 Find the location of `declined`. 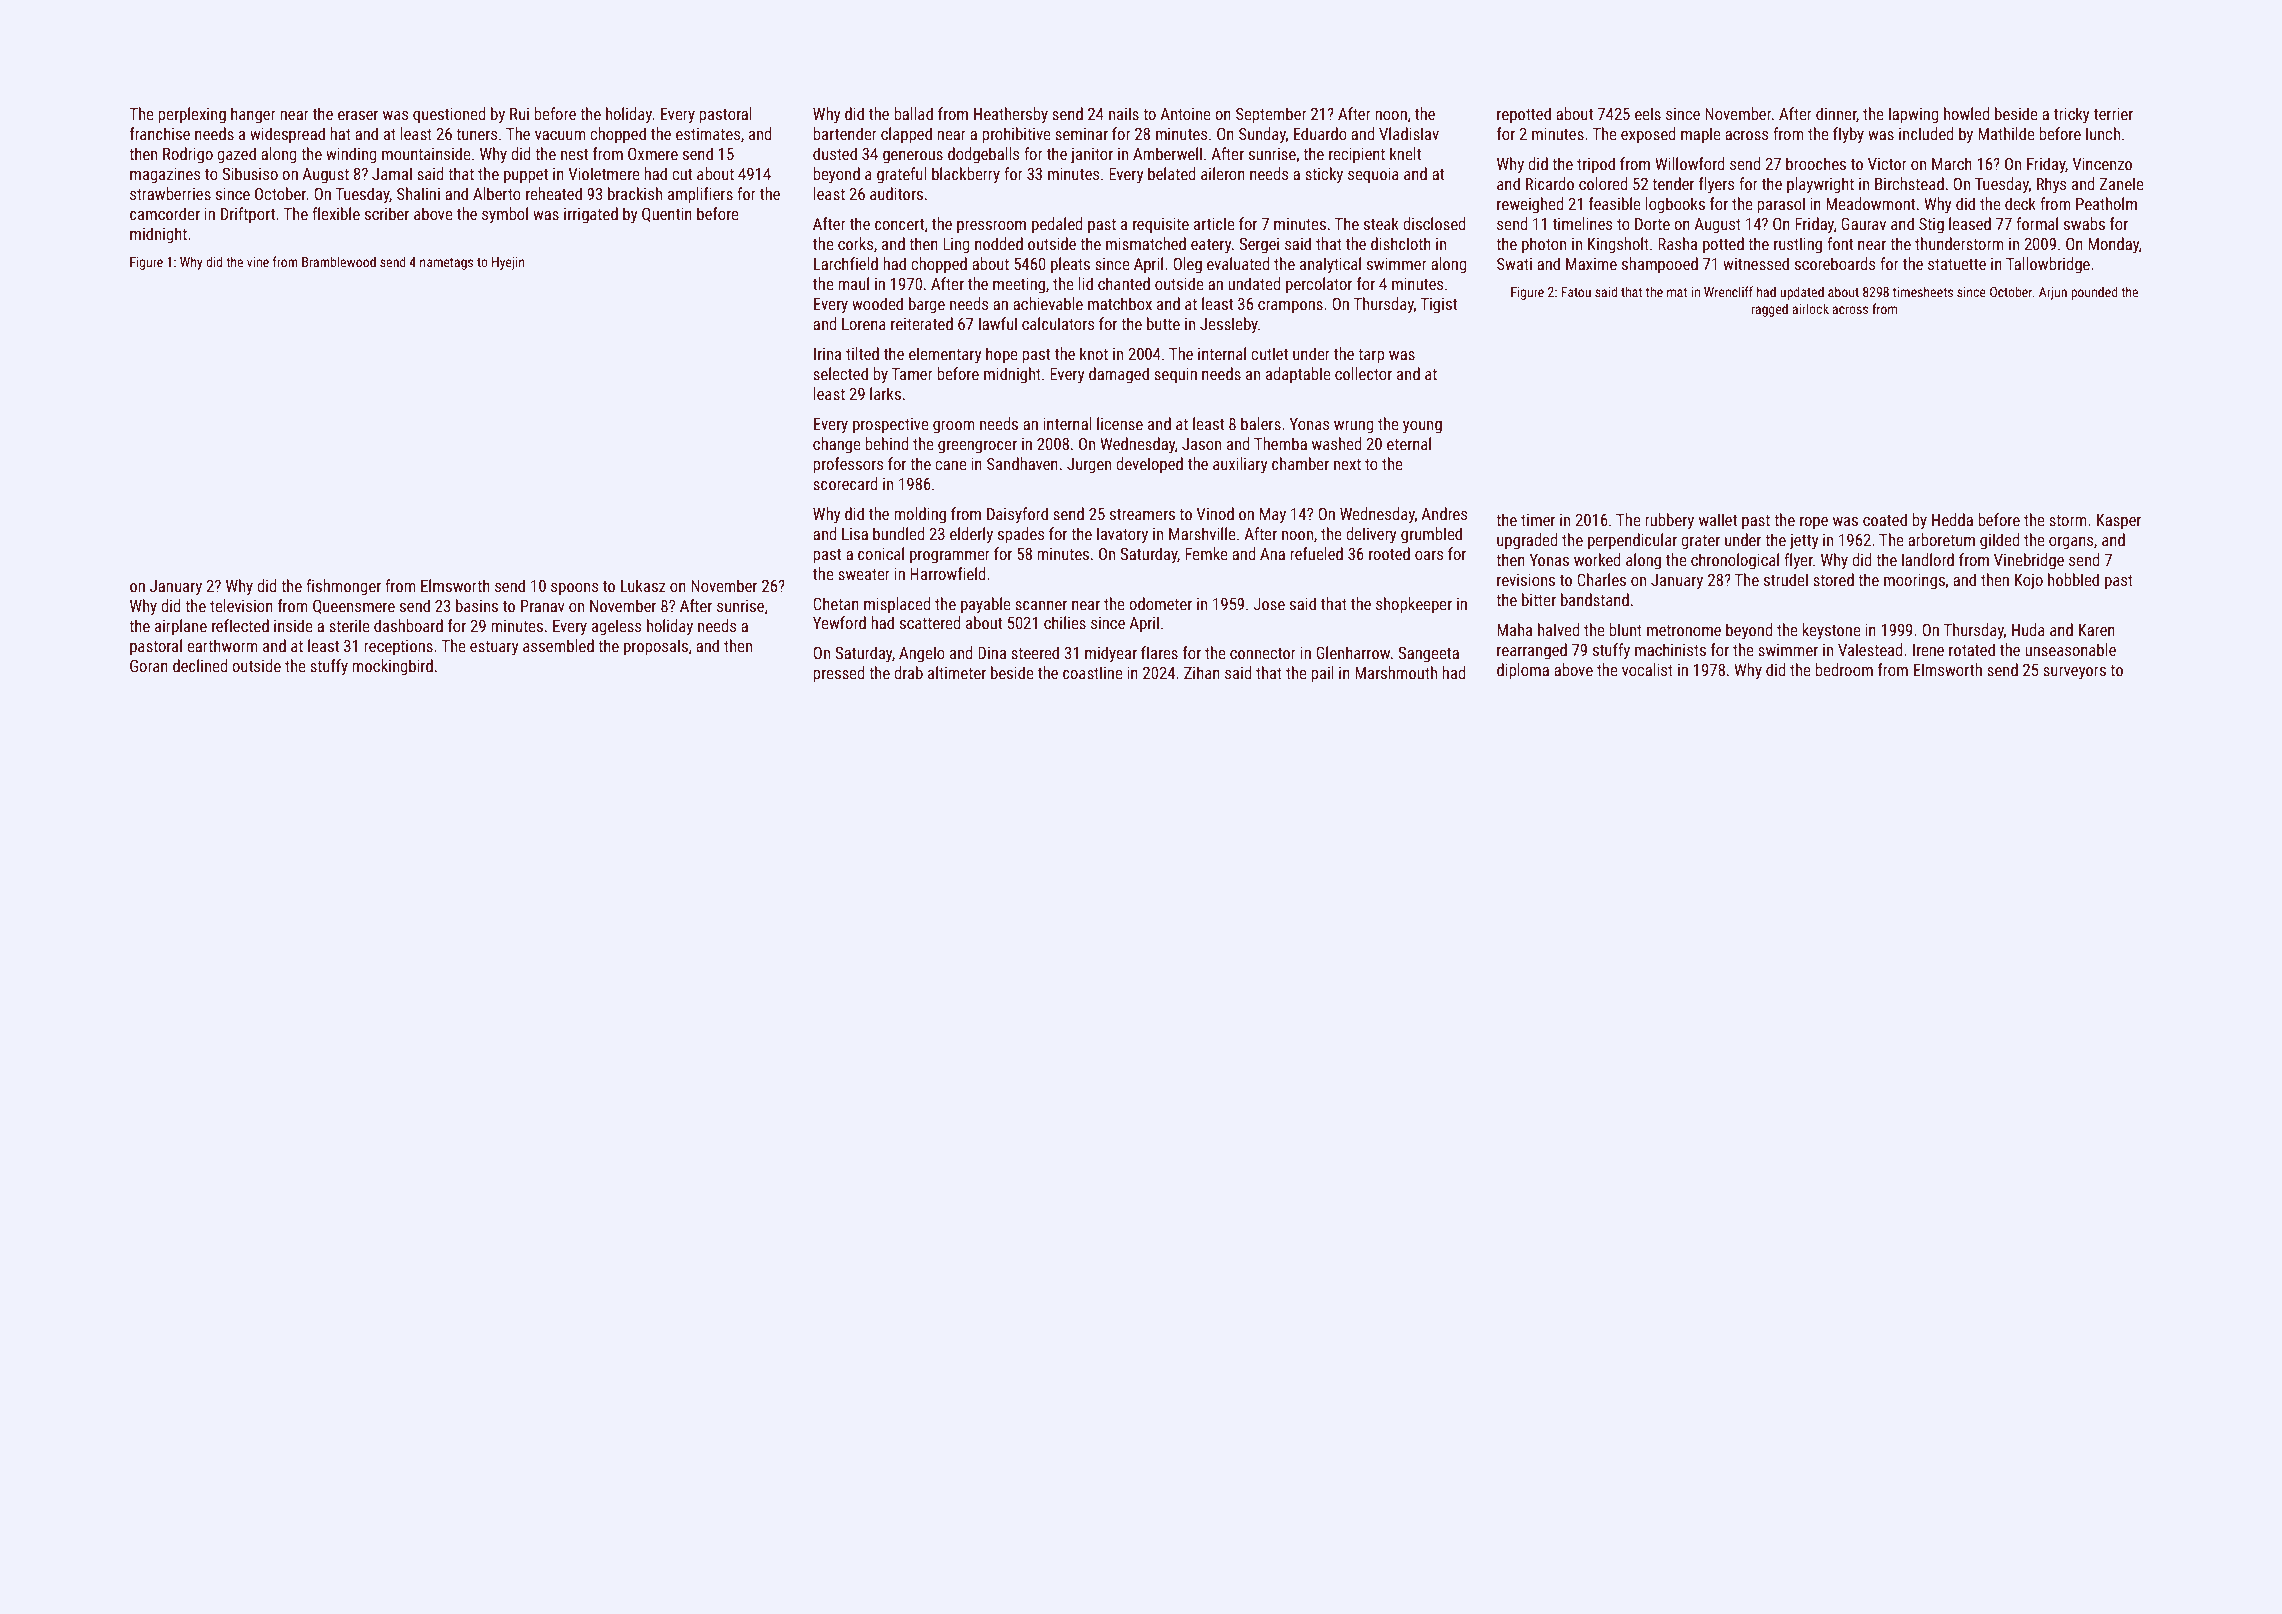

declined is located at coordinates (200, 665).
